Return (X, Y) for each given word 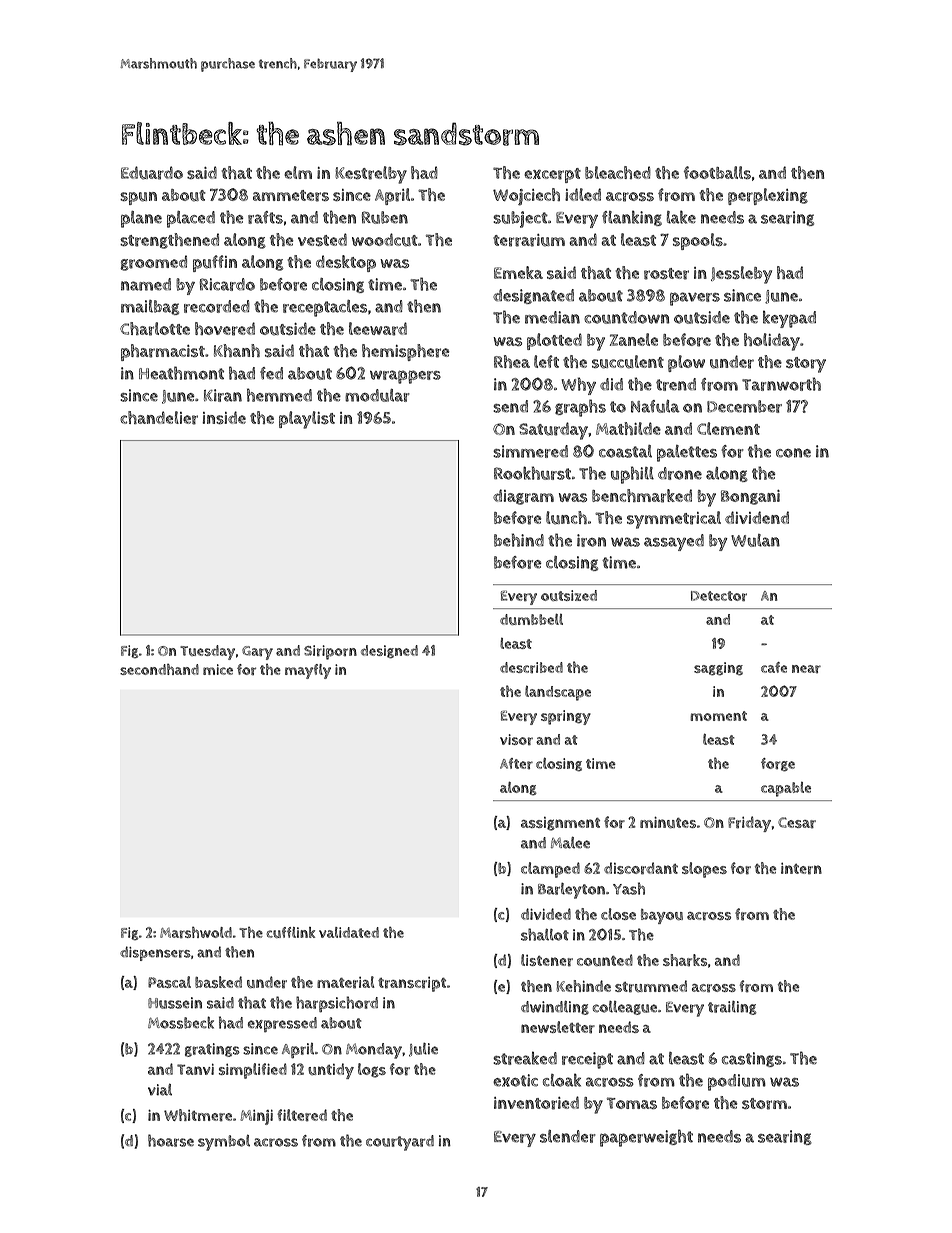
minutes (668, 822)
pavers (695, 299)
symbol (224, 1143)
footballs (717, 172)
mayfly (308, 671)
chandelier (159, 418)
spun (138, 198)
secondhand (159, 669)
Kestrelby (371, 175)
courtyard (400, 1143)
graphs (580, 408)
